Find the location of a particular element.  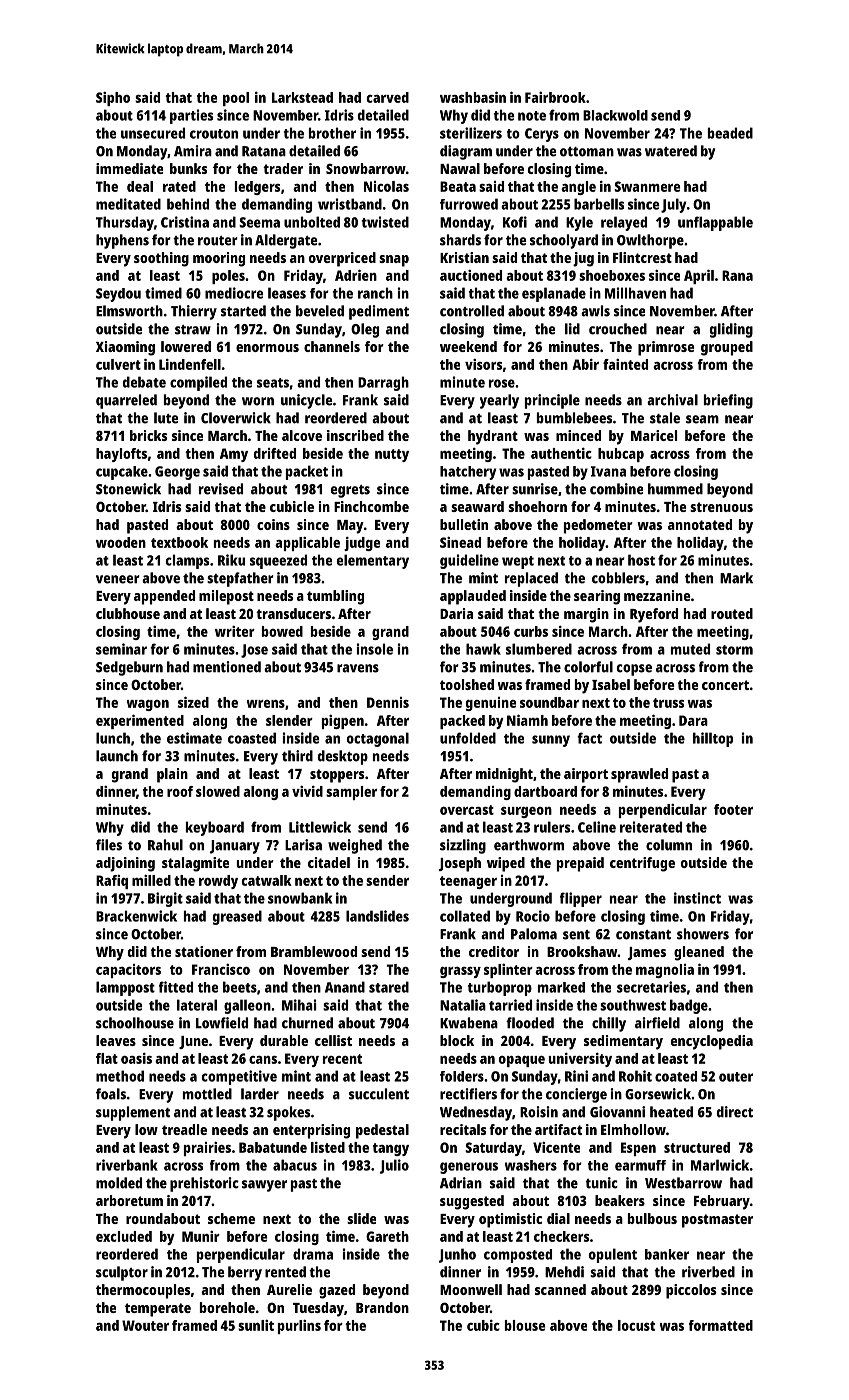

ranch is located at coordinates (375, 293).
